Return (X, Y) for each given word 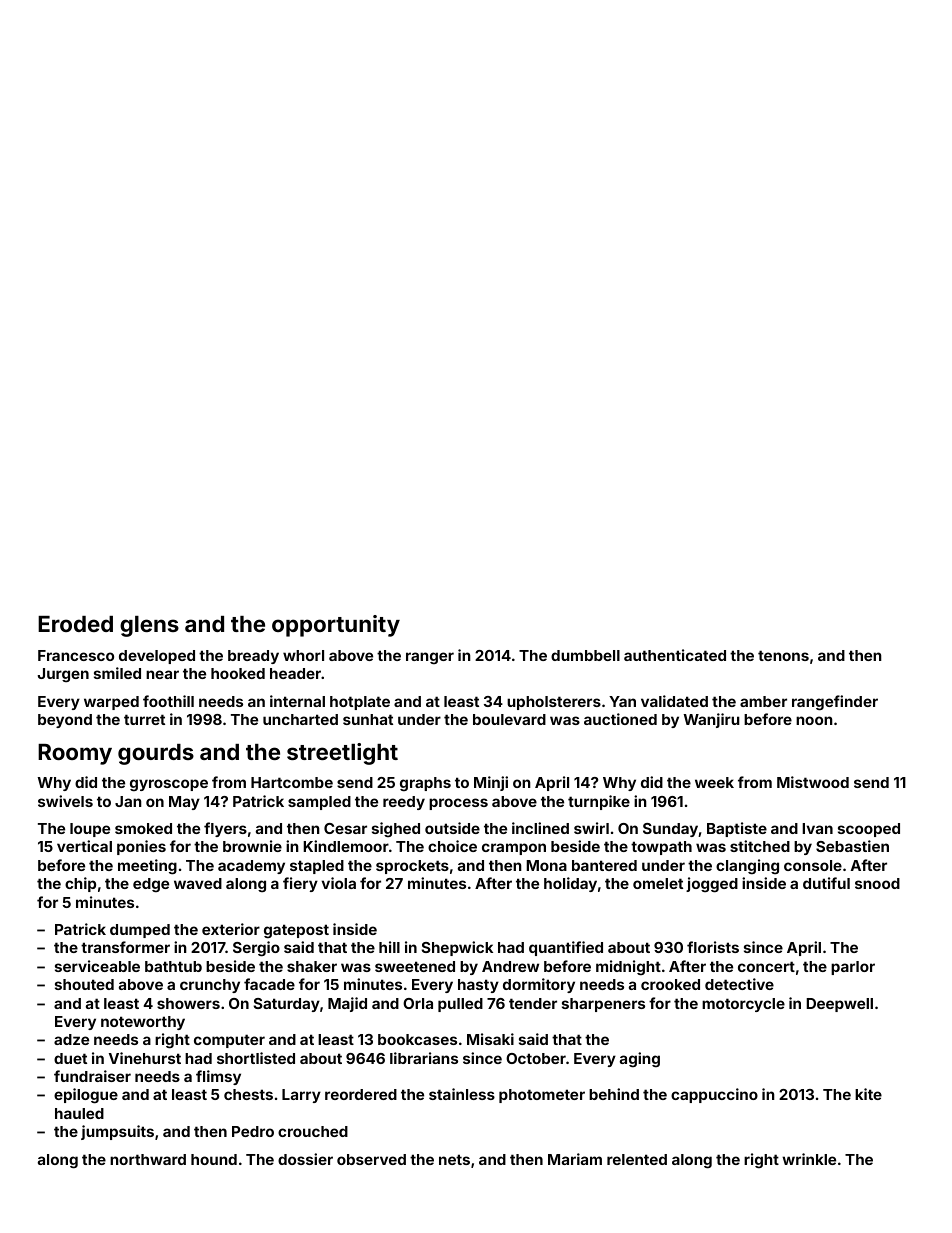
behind (614, 1094)
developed (157, 657)
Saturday (287, 1005)
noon (814, 720)
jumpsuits (117, 1132)
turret (144, 719)
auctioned (620, 719)
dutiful (826, 883)
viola (339, 883)
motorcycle (743, 1005)
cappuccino (714, 1095)
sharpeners (603, 1005)
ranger (430, 658)
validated (674, 701)
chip (80, 884)
